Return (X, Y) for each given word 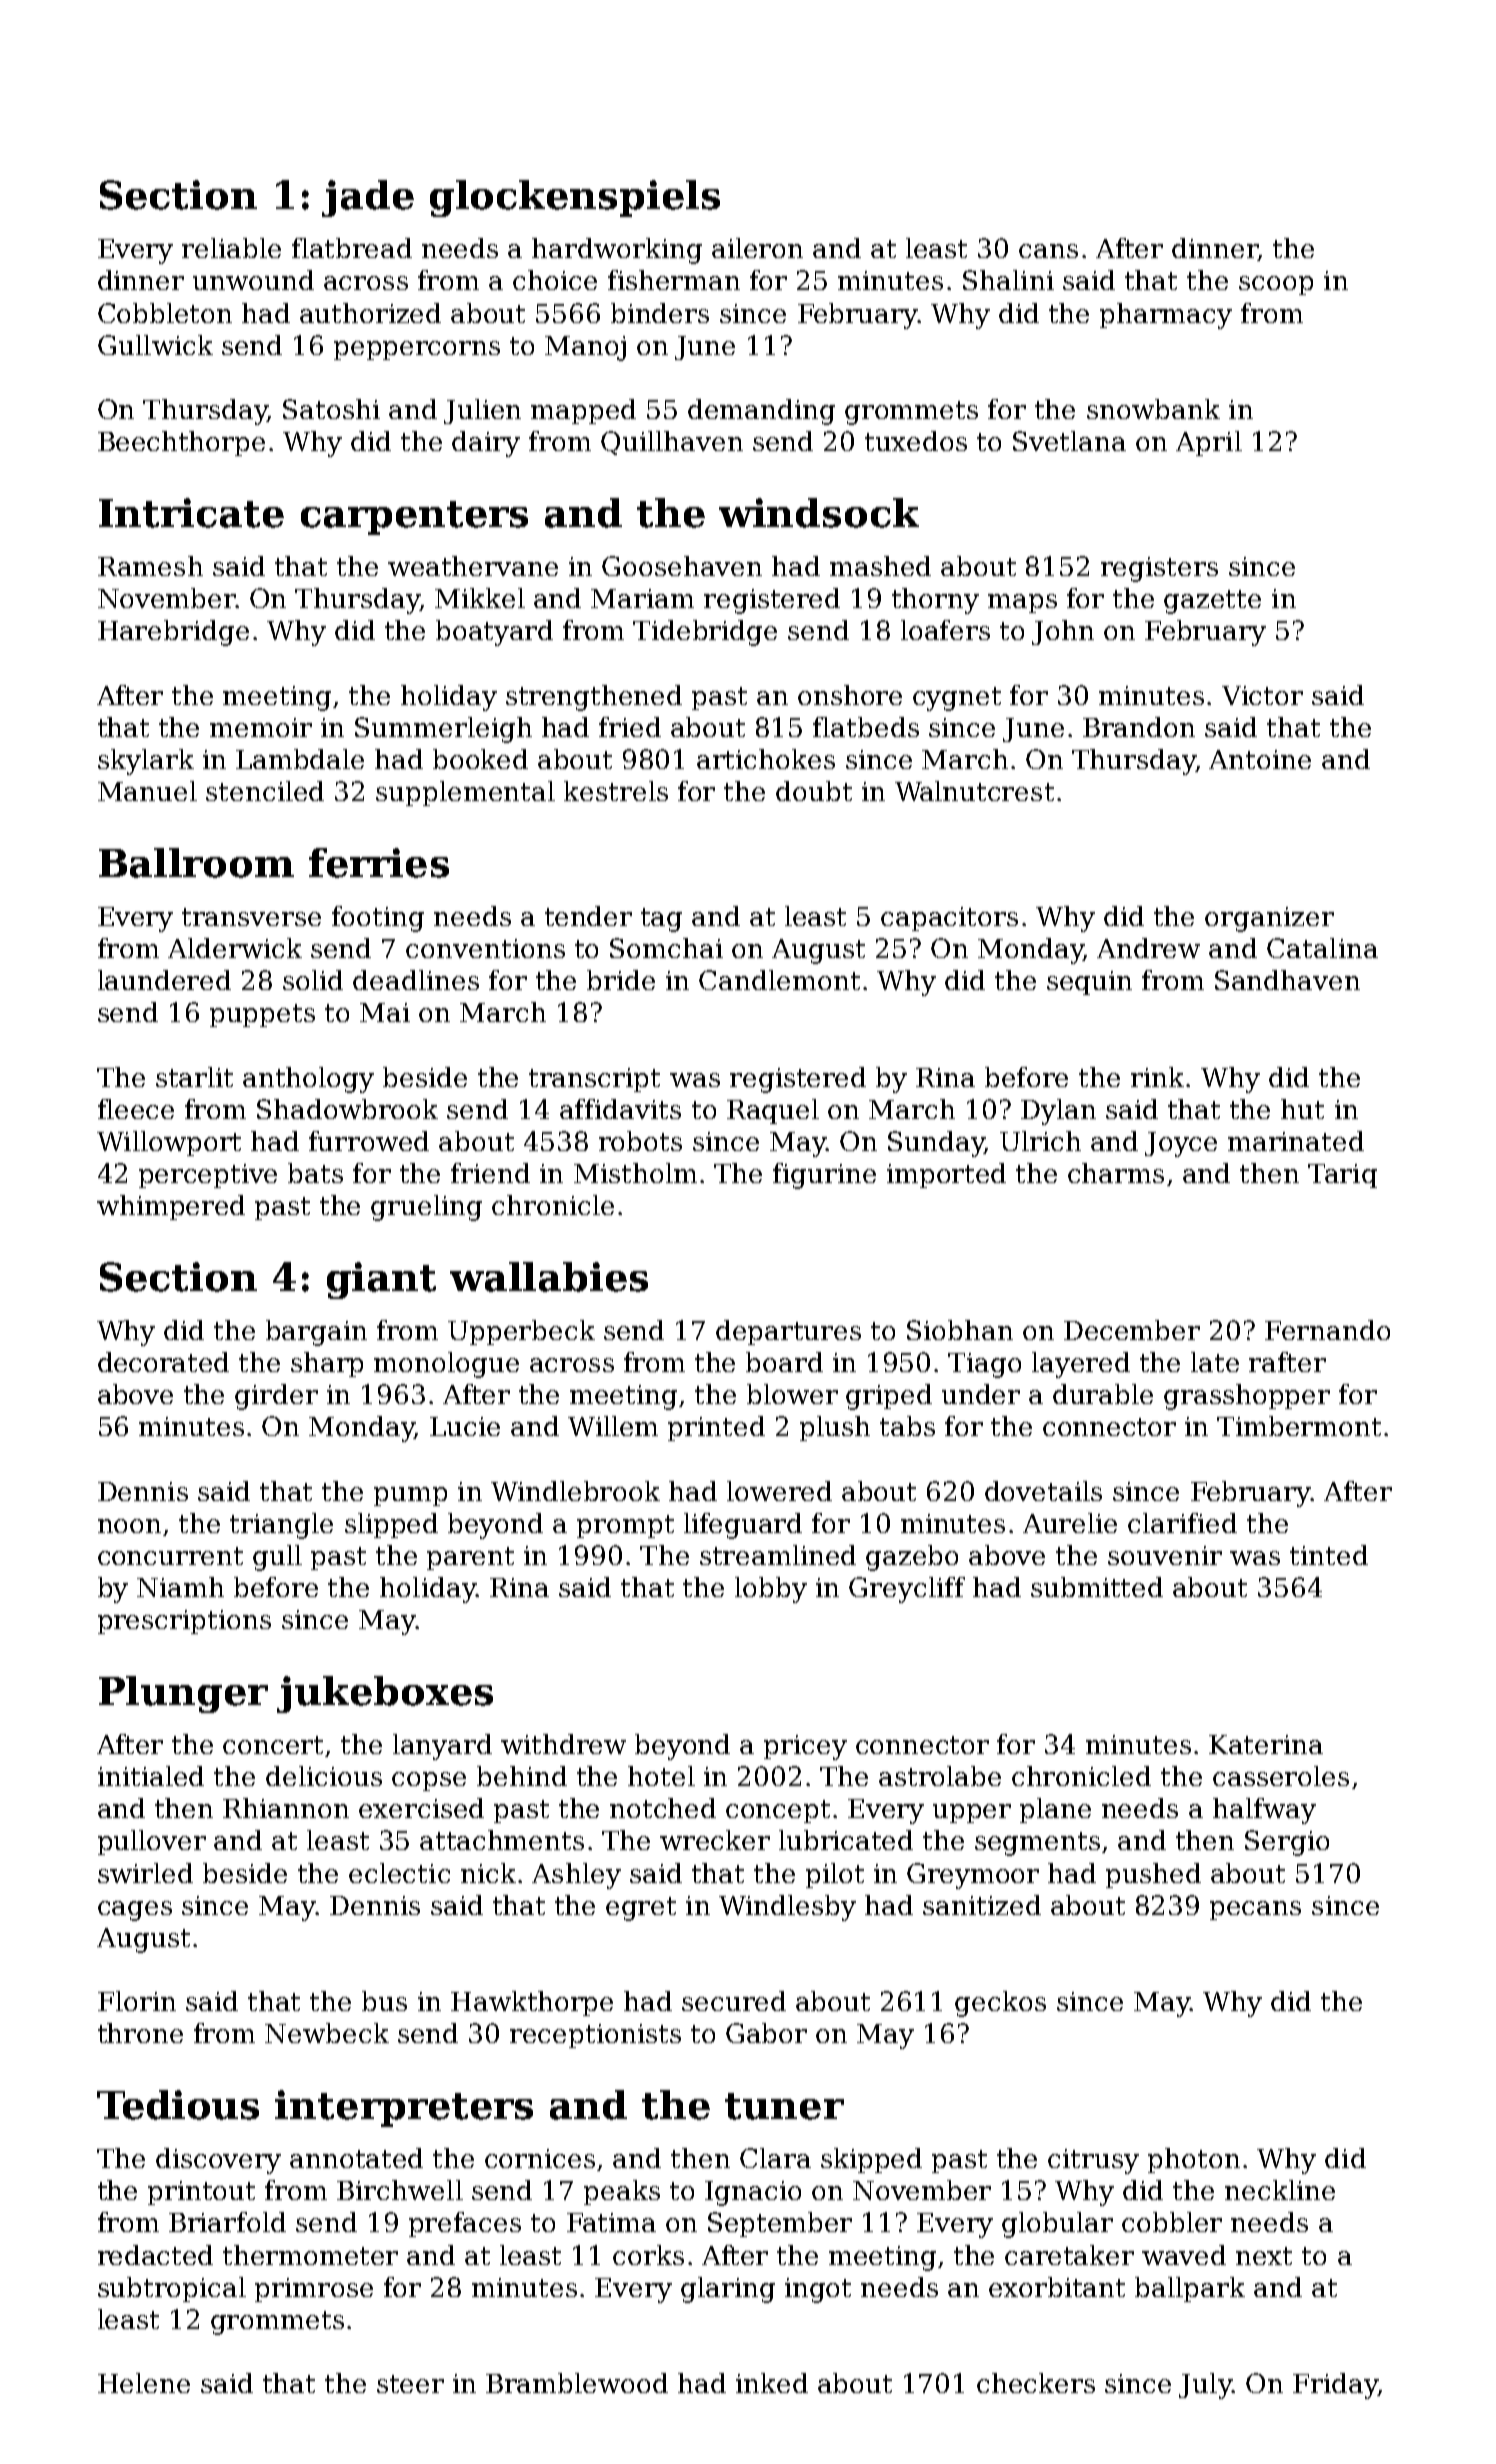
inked (772, 2383)
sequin (1089, 983)
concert (273, 1745)
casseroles (1281, 1776)
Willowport (169, 1143)
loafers (945, 630)
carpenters (414, 518)
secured (734, 2001)
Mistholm (635, 1173)
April (1209, 443)
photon (1194, 2160)
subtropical (172, 2289)
